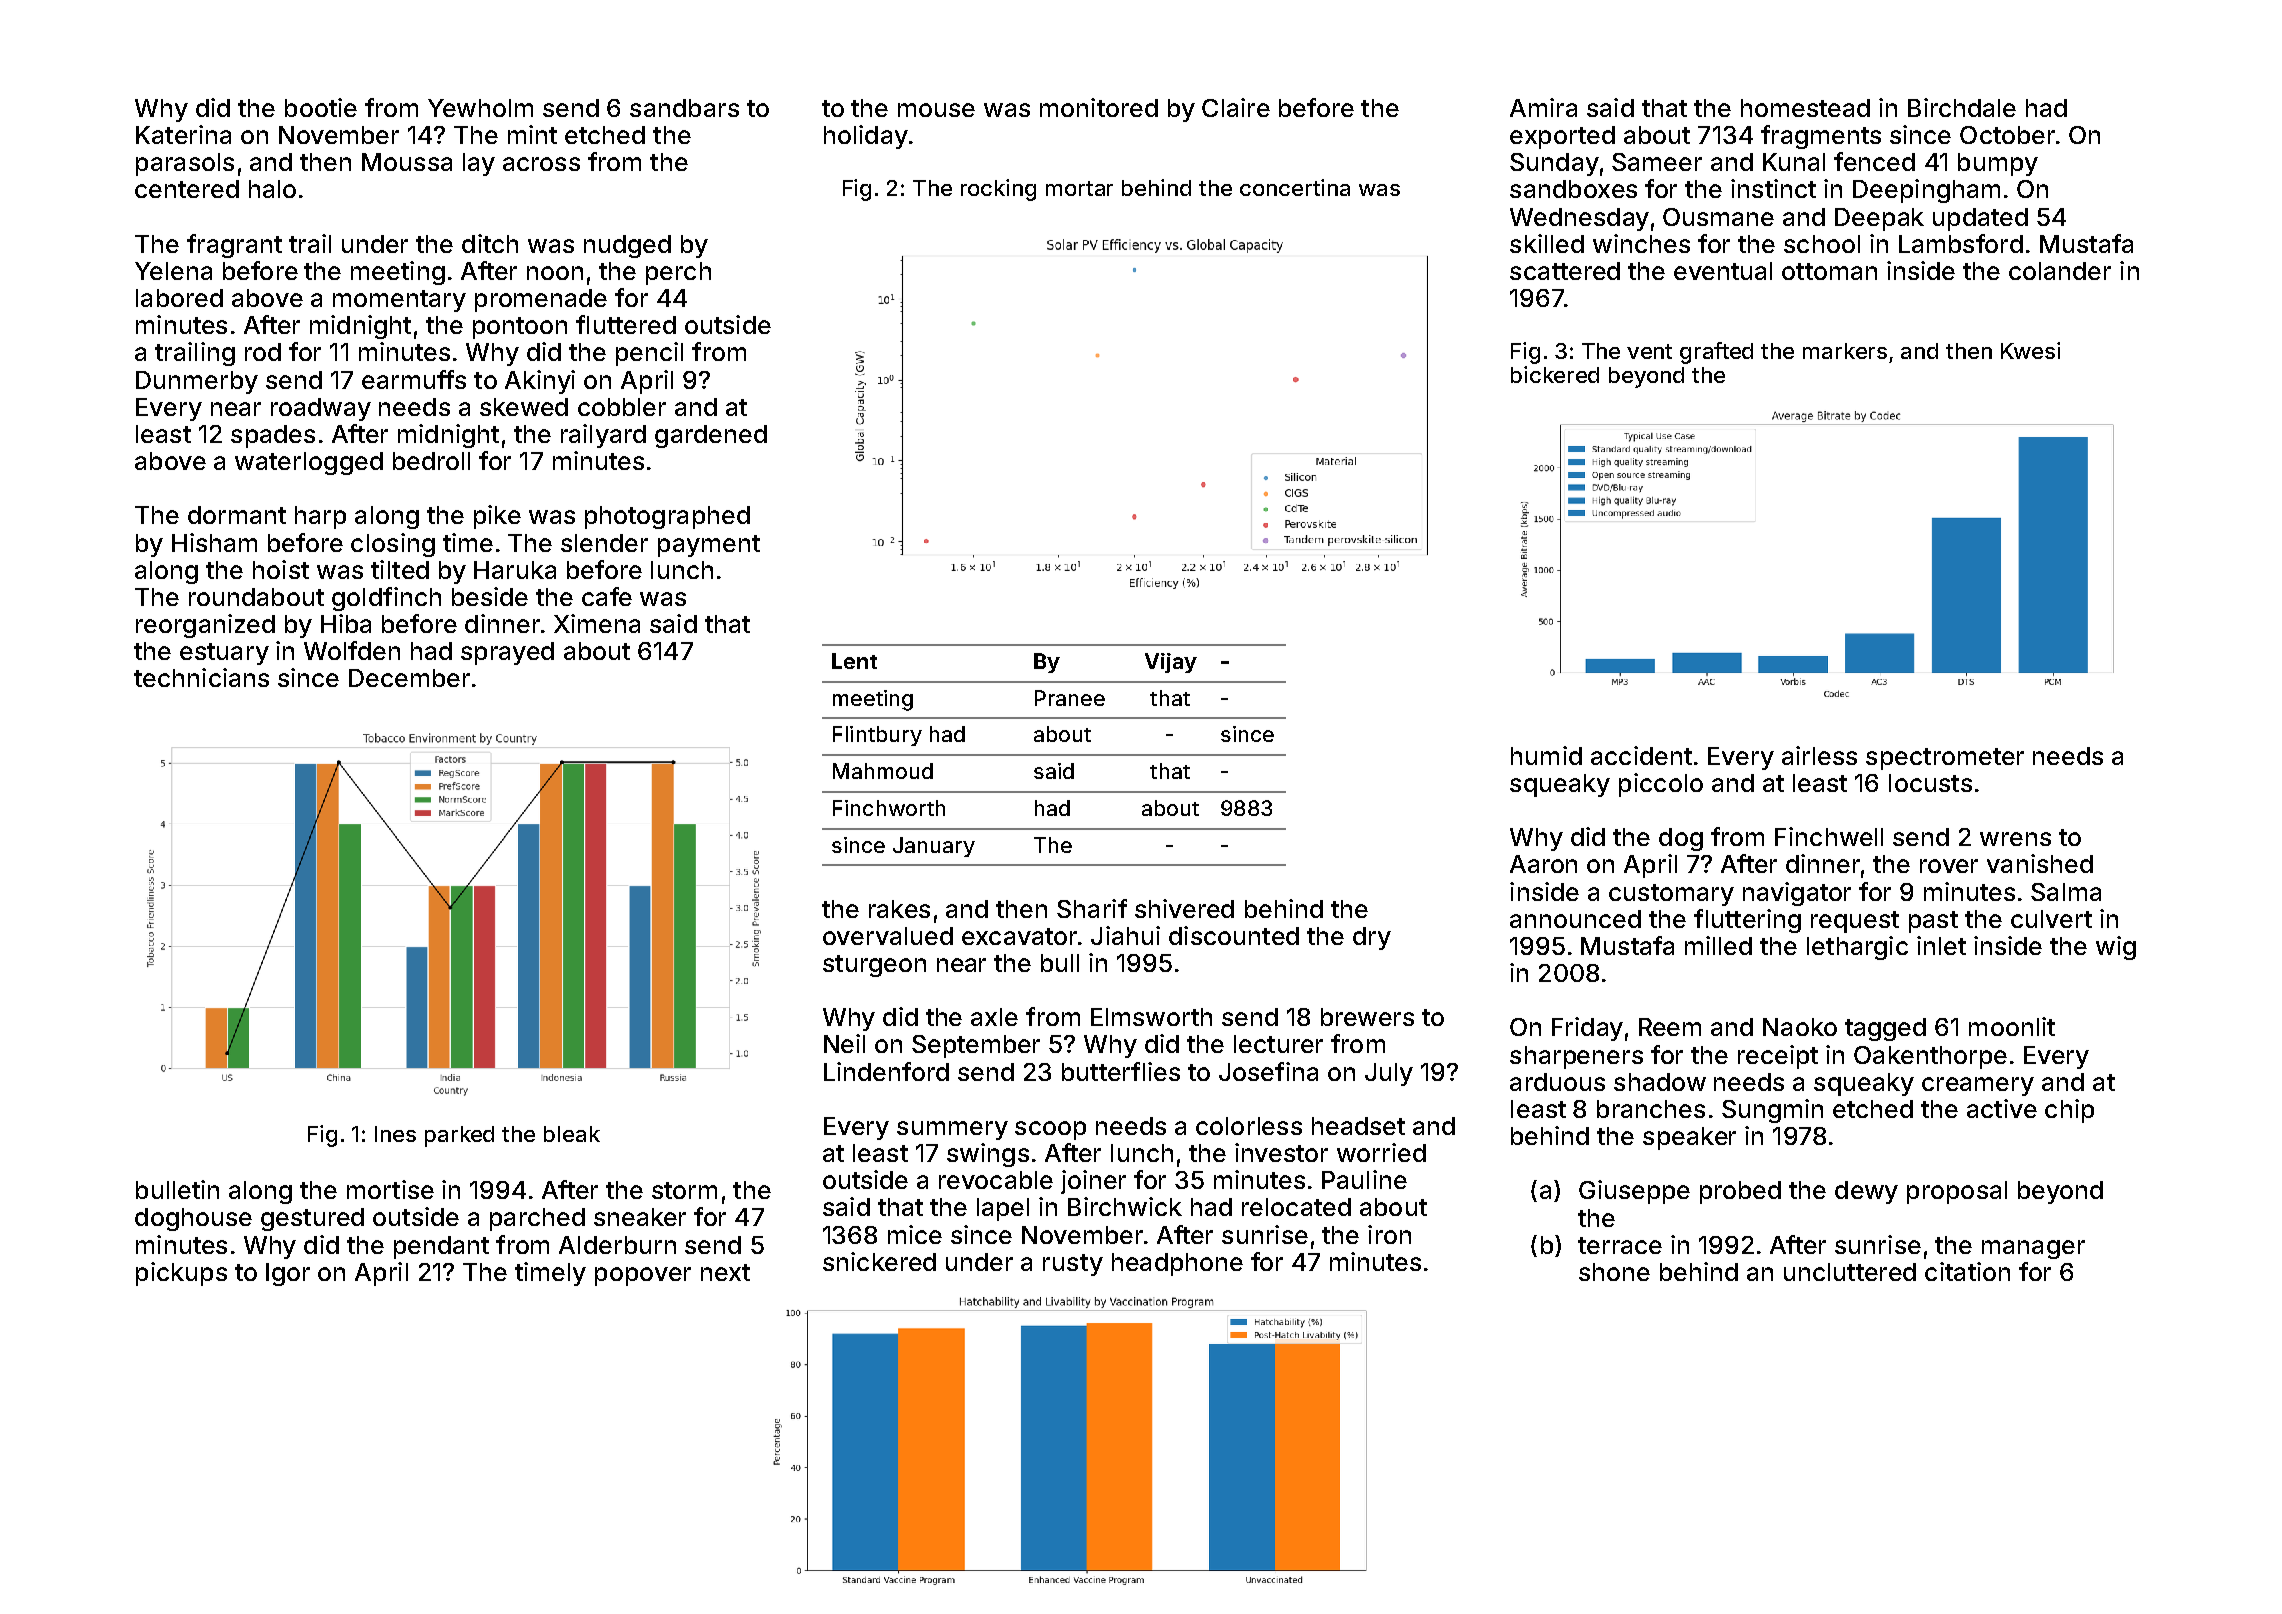 The width and height of the screenshot is (2282, 1614). I want to click on airless, so click(1819, 755).
